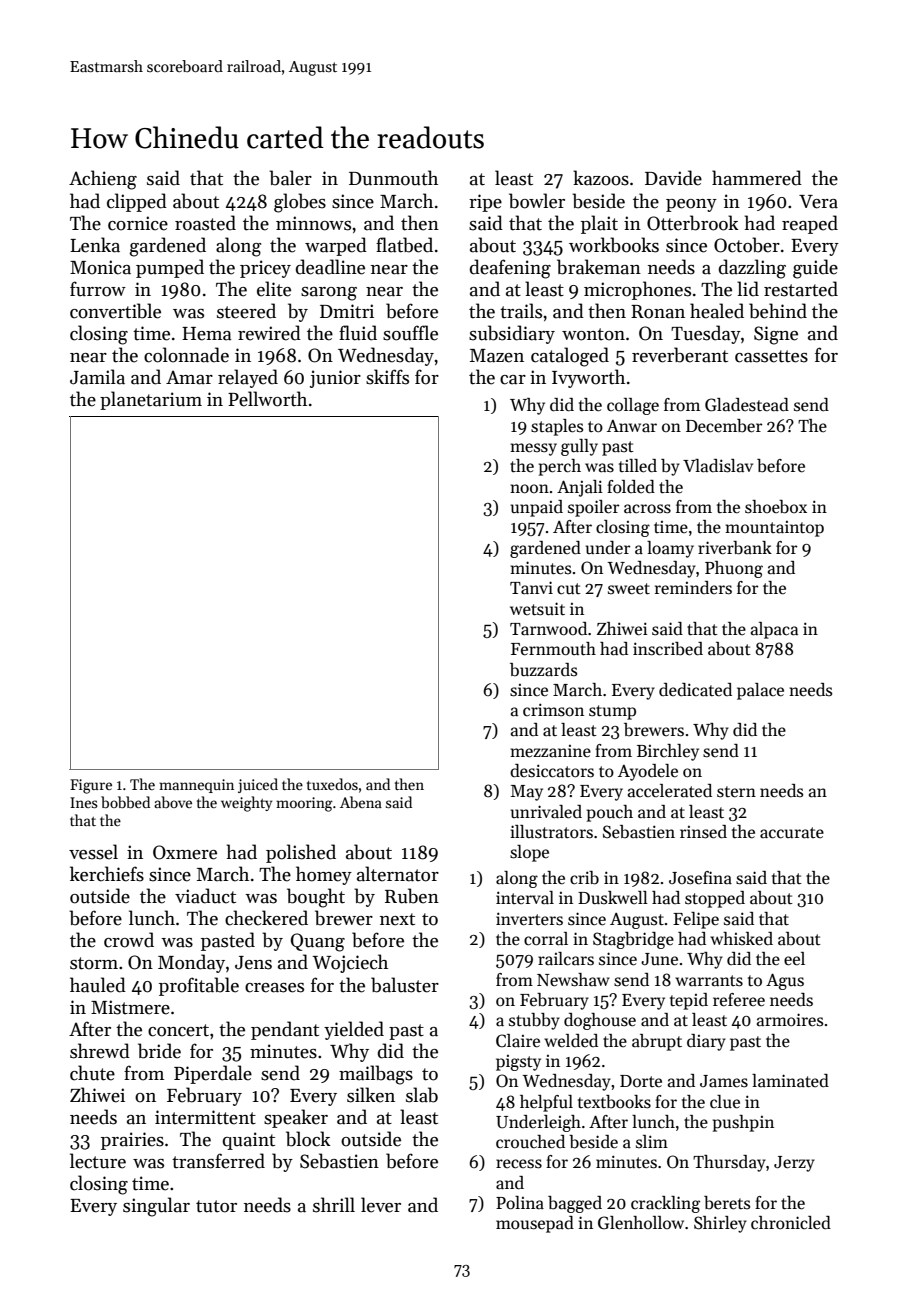  Describe the element at coordinates (518, 1063) in the image. I see `pigsty` at that location.
